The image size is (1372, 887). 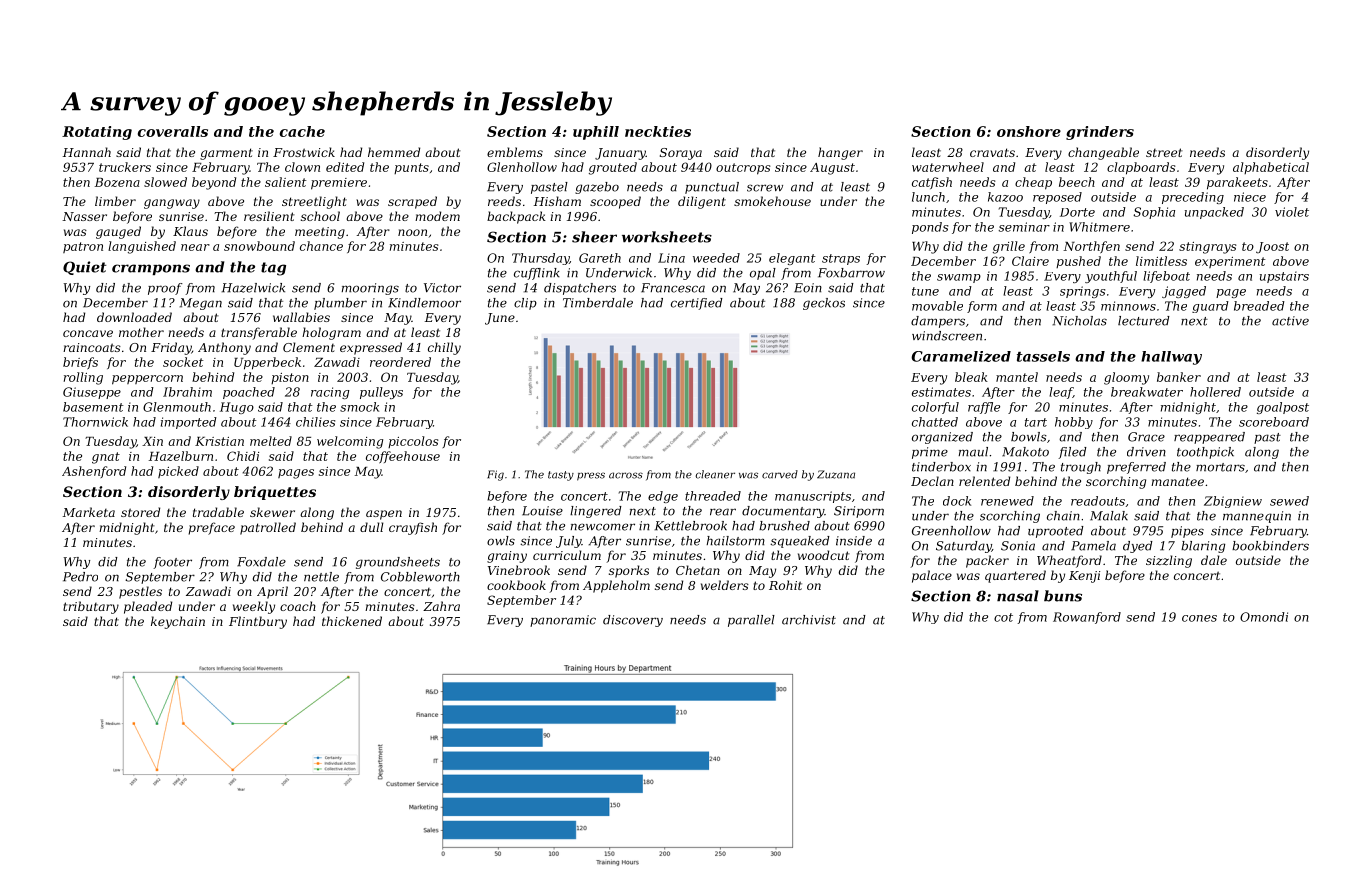 What do you see at coordinates (172, 563) in the screenshot?
I see `footer` at bounding box center [172, 563].
